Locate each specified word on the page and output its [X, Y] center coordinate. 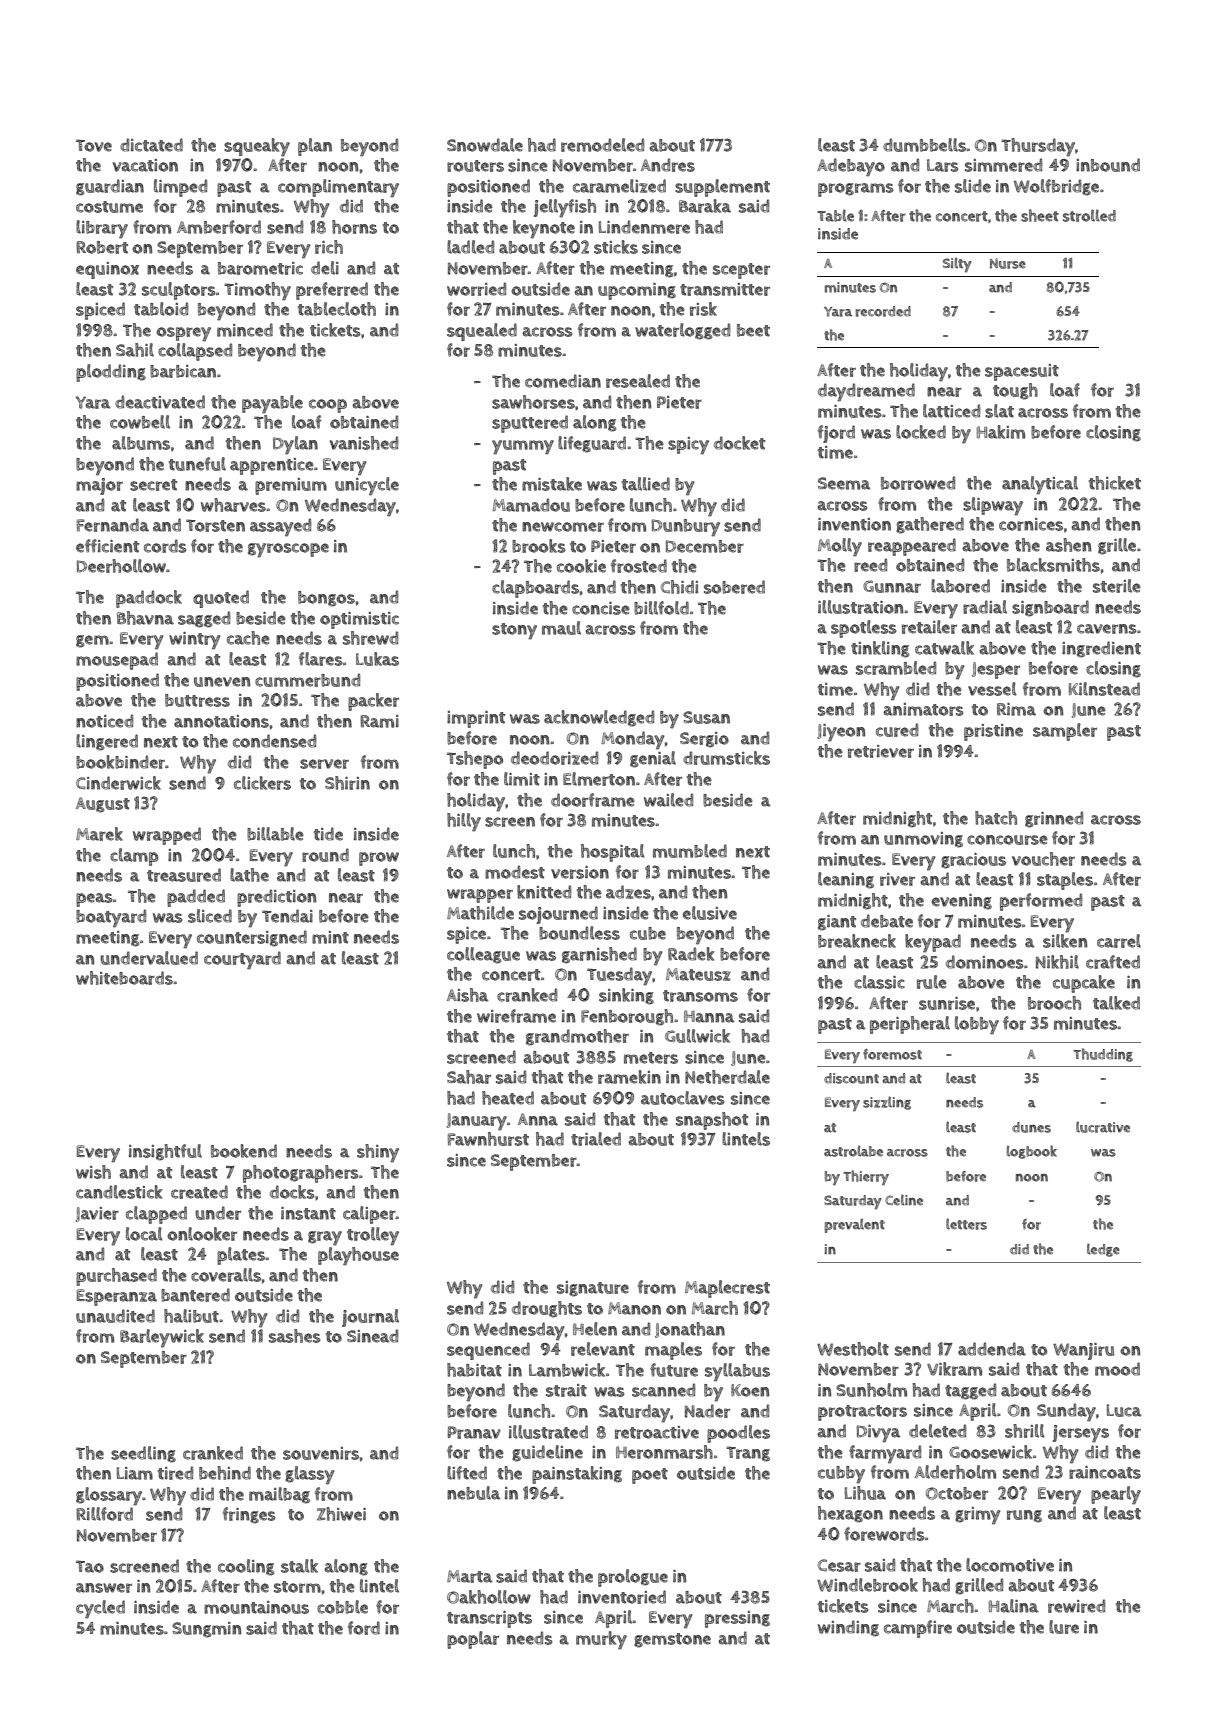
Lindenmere [644, 227]
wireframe [516, 1016]
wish [93, 1172]
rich [329, 247]
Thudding [1103, 1055]
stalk [299, 1566]
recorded [883, 311]
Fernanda [113, 525]
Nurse [1008, 263]
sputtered [530, 424]
